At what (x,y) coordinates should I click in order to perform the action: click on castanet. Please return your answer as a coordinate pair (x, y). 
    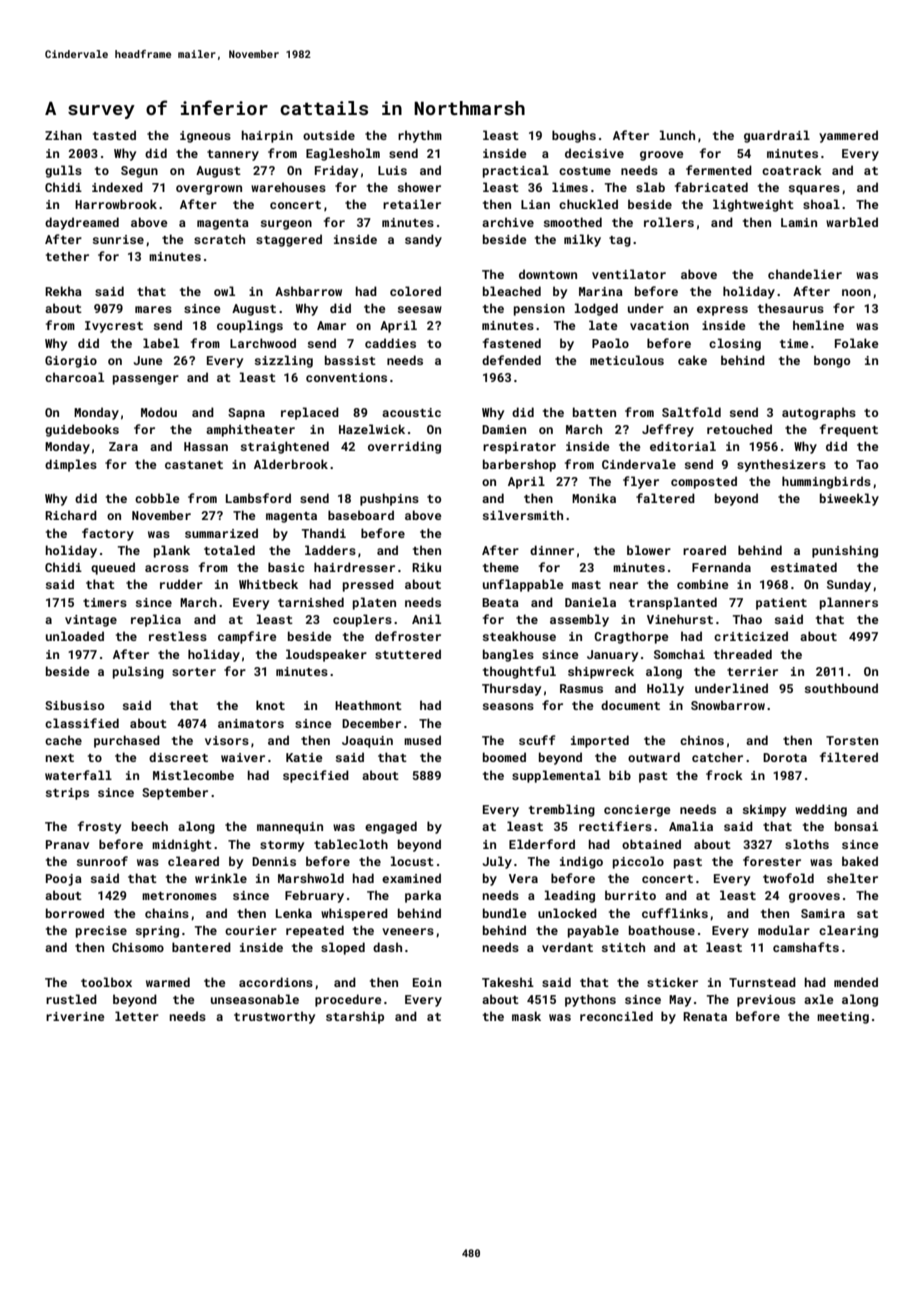
    Looking at the image, I should click on (194, 465).
